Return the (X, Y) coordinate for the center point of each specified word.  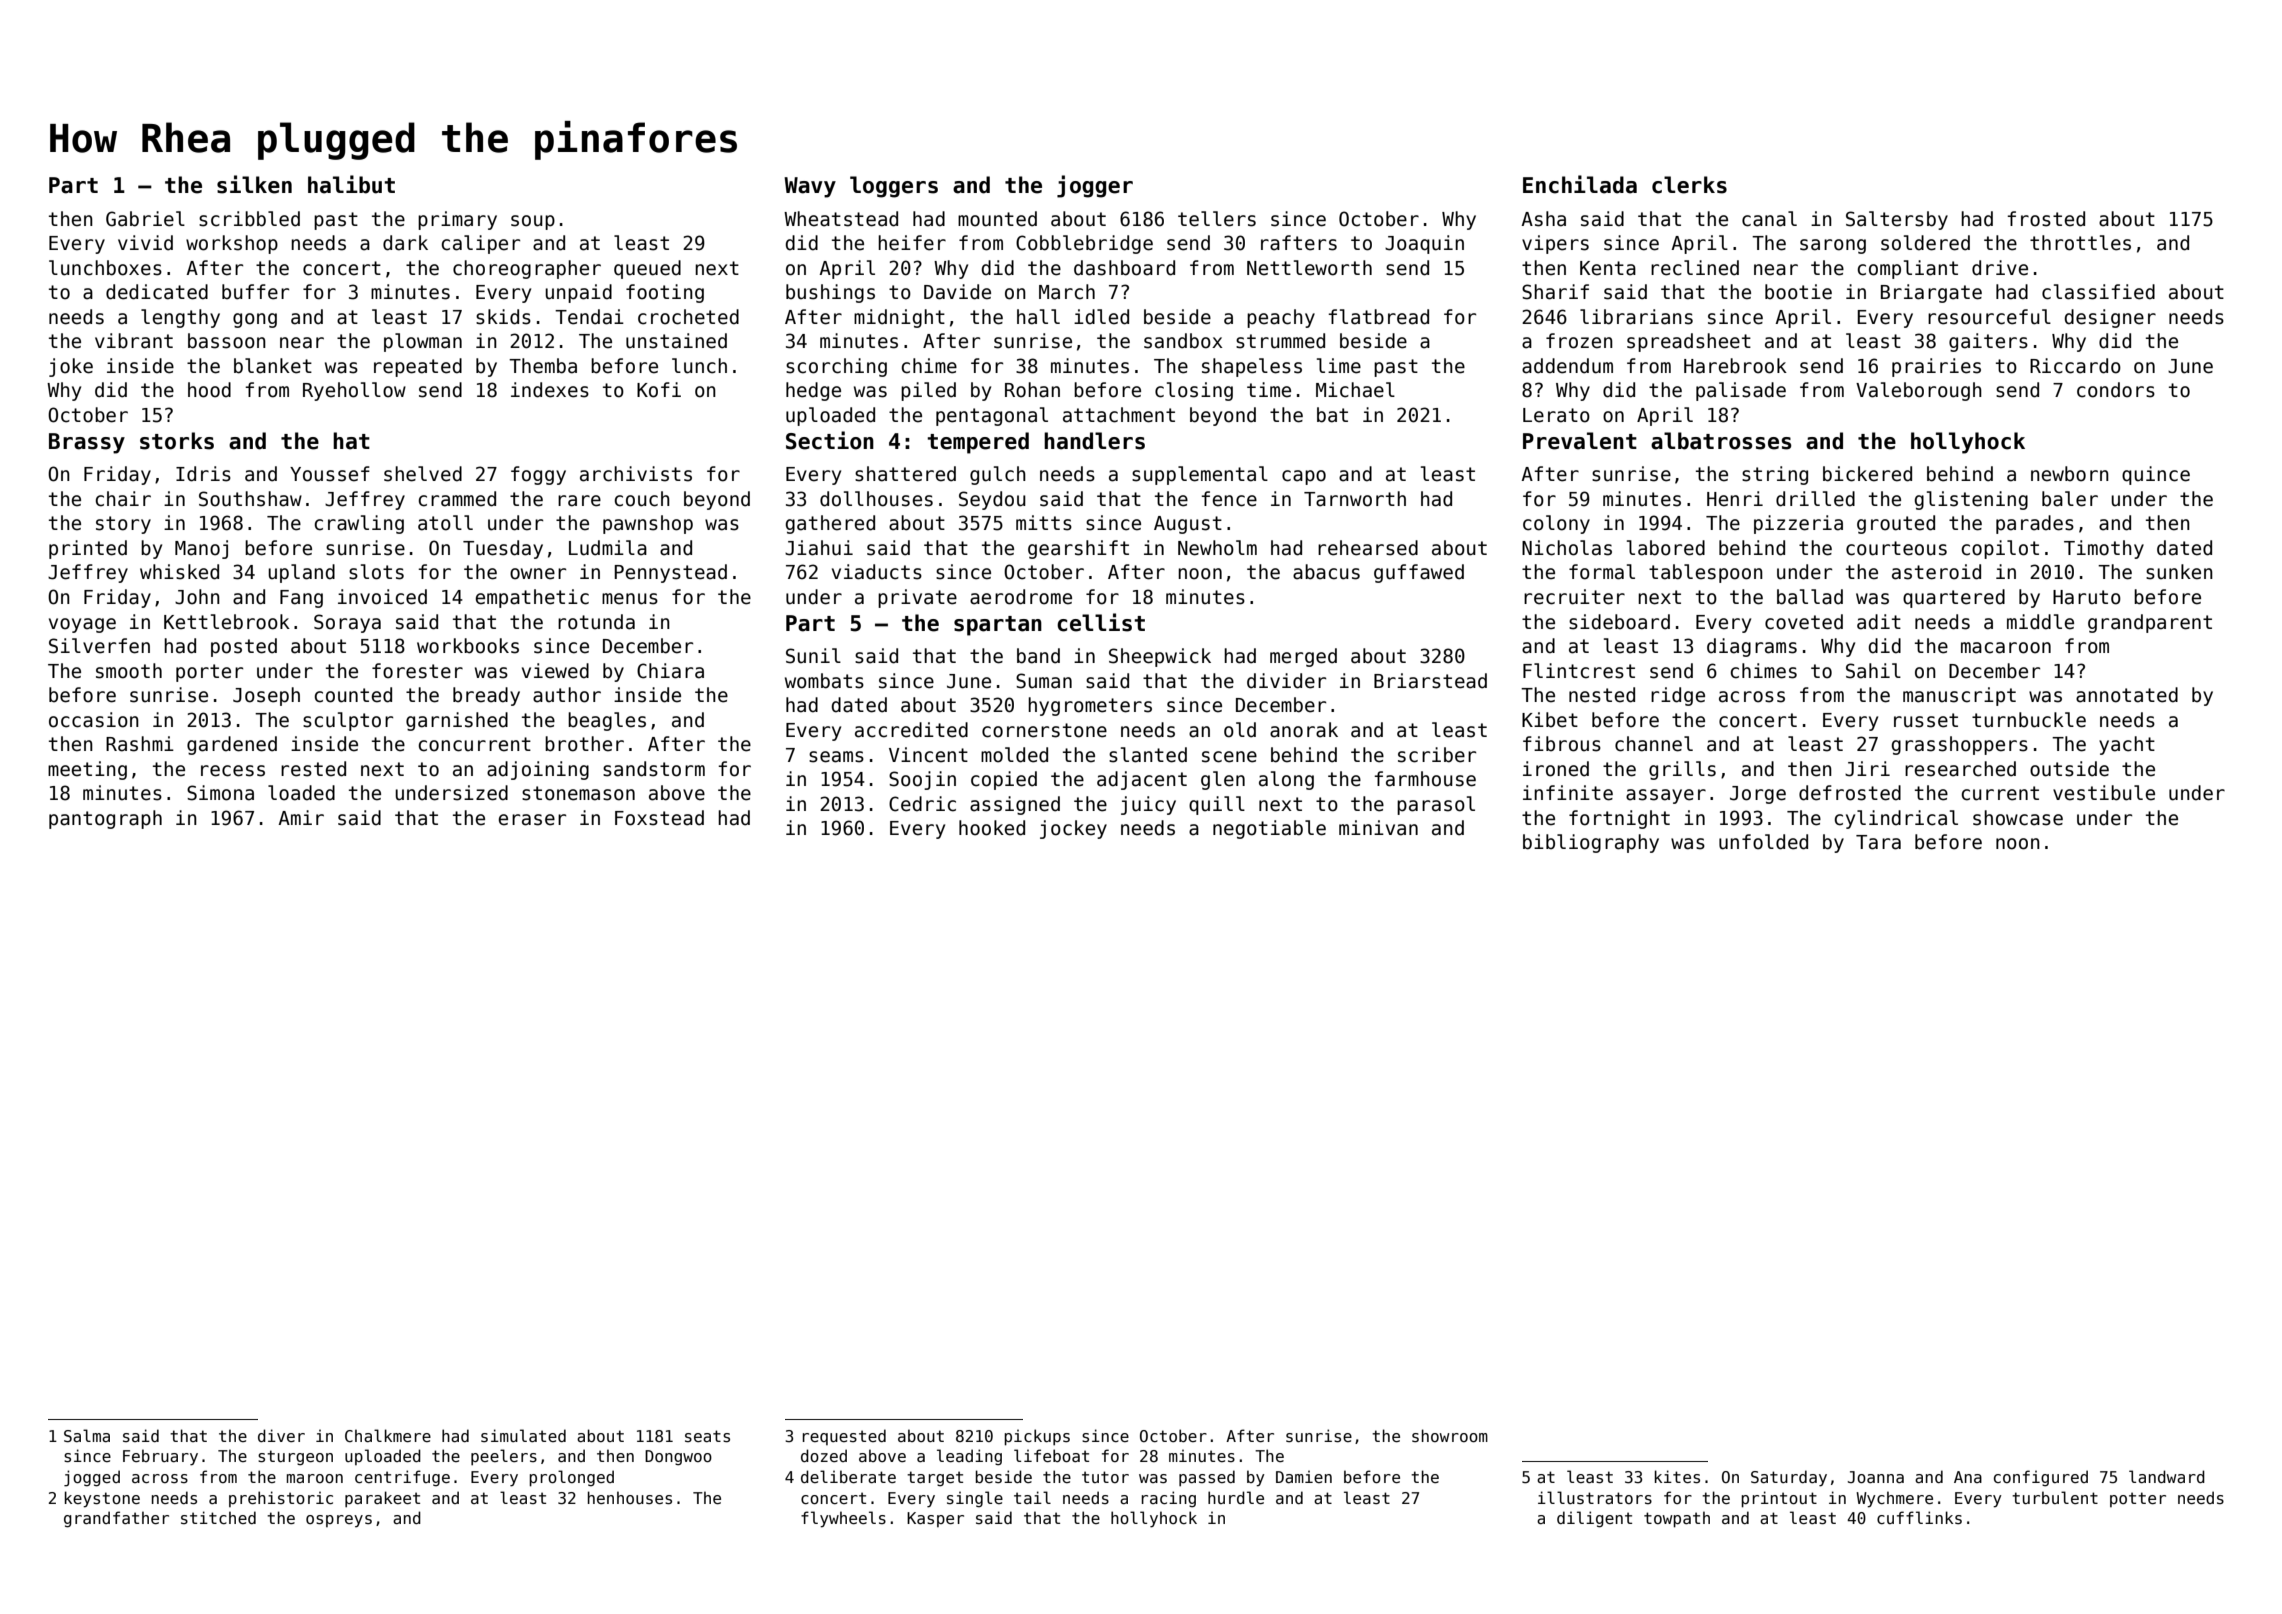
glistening (1971, 500)
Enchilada (1580, 184)
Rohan (1032, 390)
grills (1682, 770)
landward (2167, 1476)
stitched (218, 1517)
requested (844, 1437)
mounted (997, 219)
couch (642, 499)
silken (254, 184)
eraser (532, 820)
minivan (1378, 828)
